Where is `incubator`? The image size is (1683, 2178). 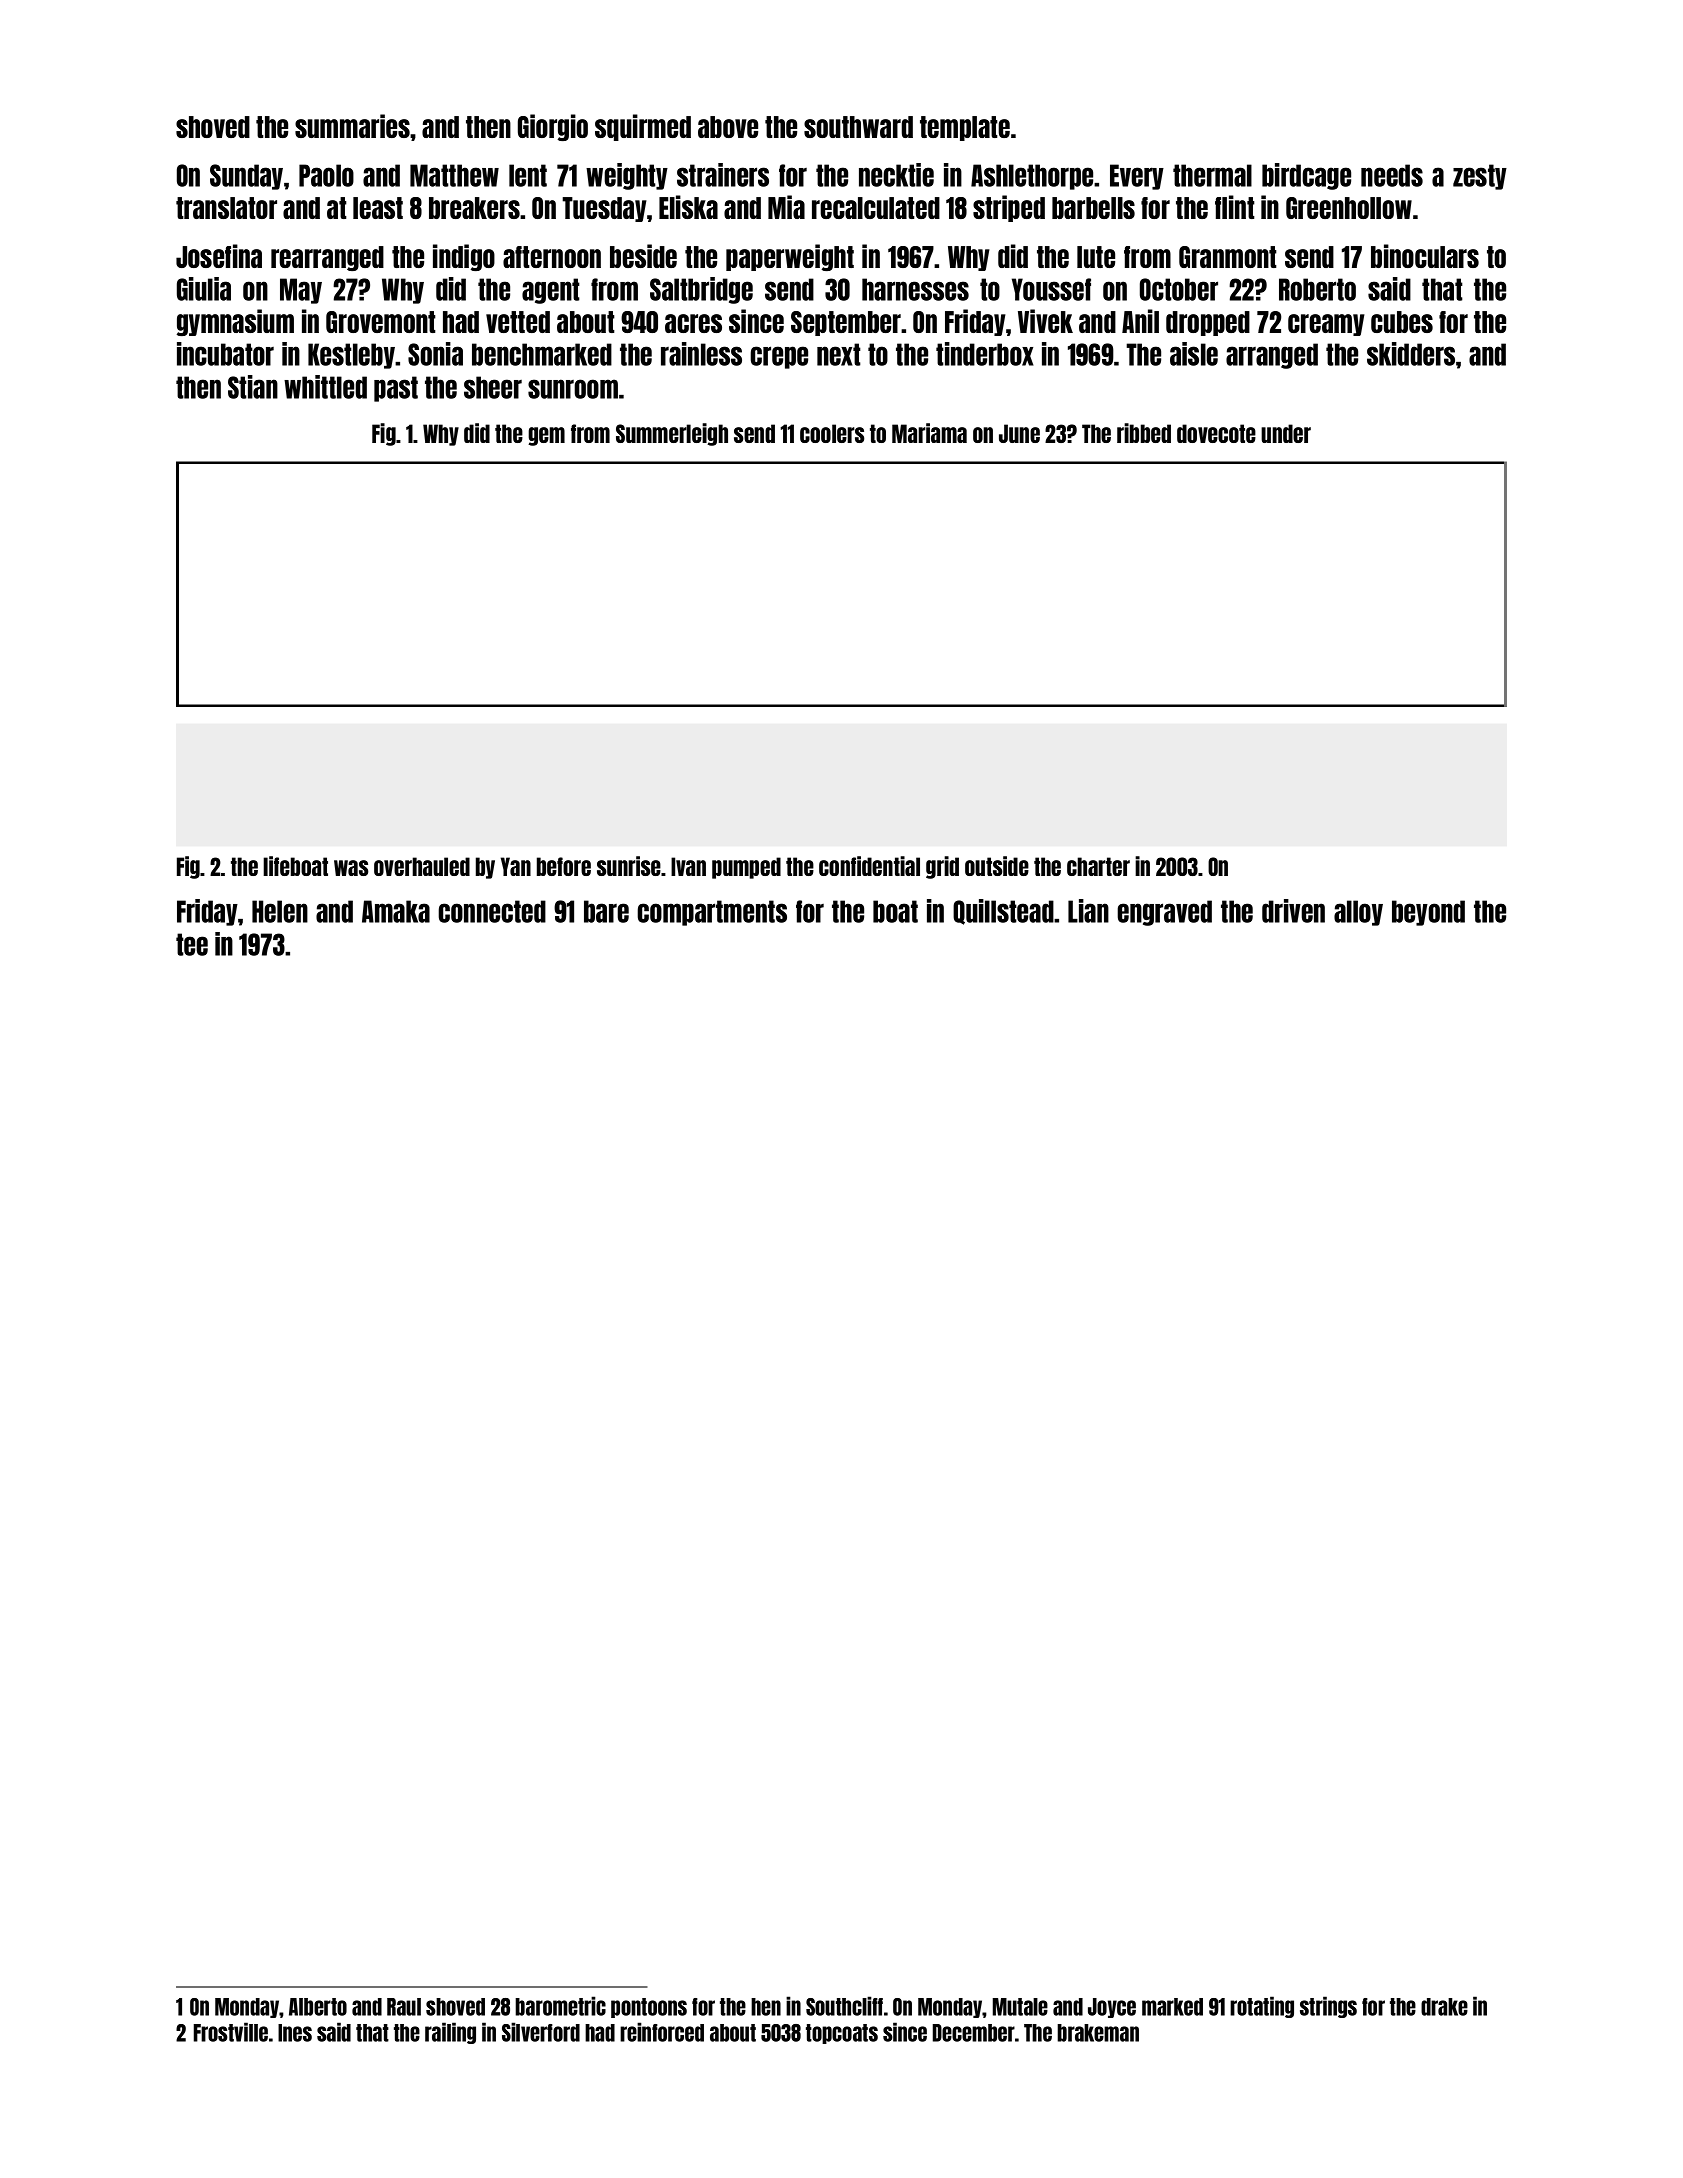
incubator is located at coordinates (225, 354).
